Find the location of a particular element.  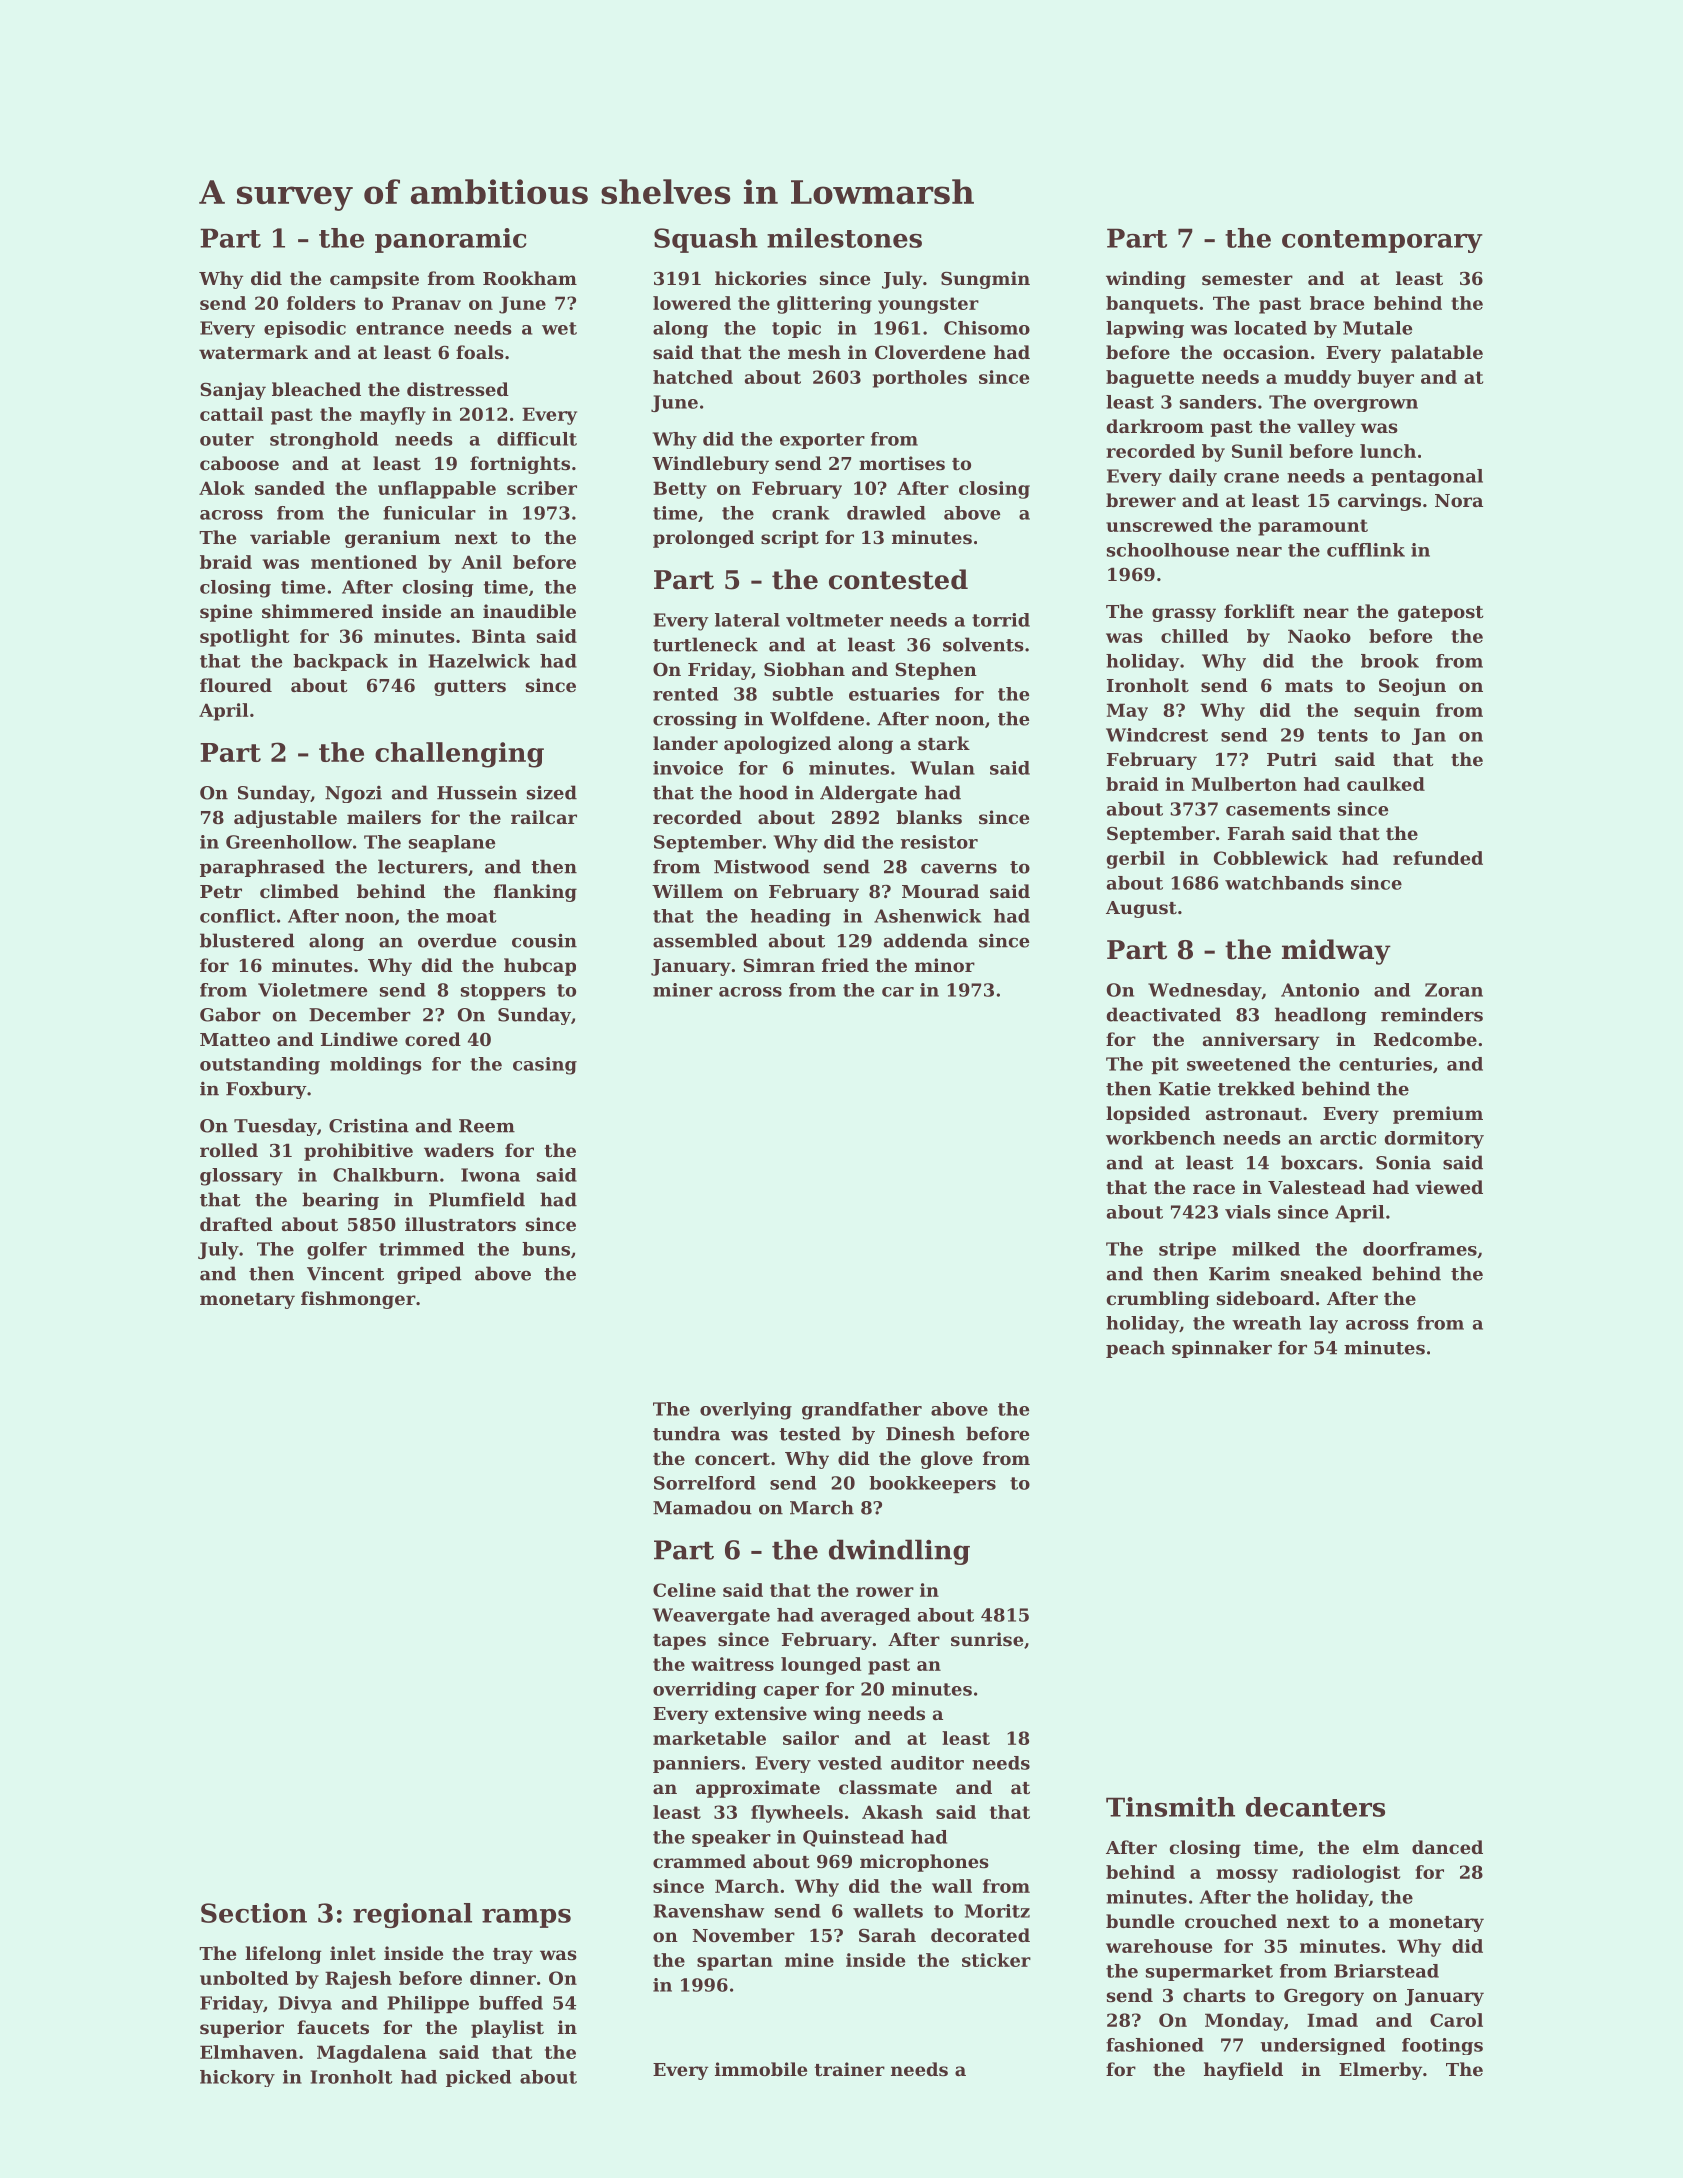

hatched is located at coordinates (693, 377).
